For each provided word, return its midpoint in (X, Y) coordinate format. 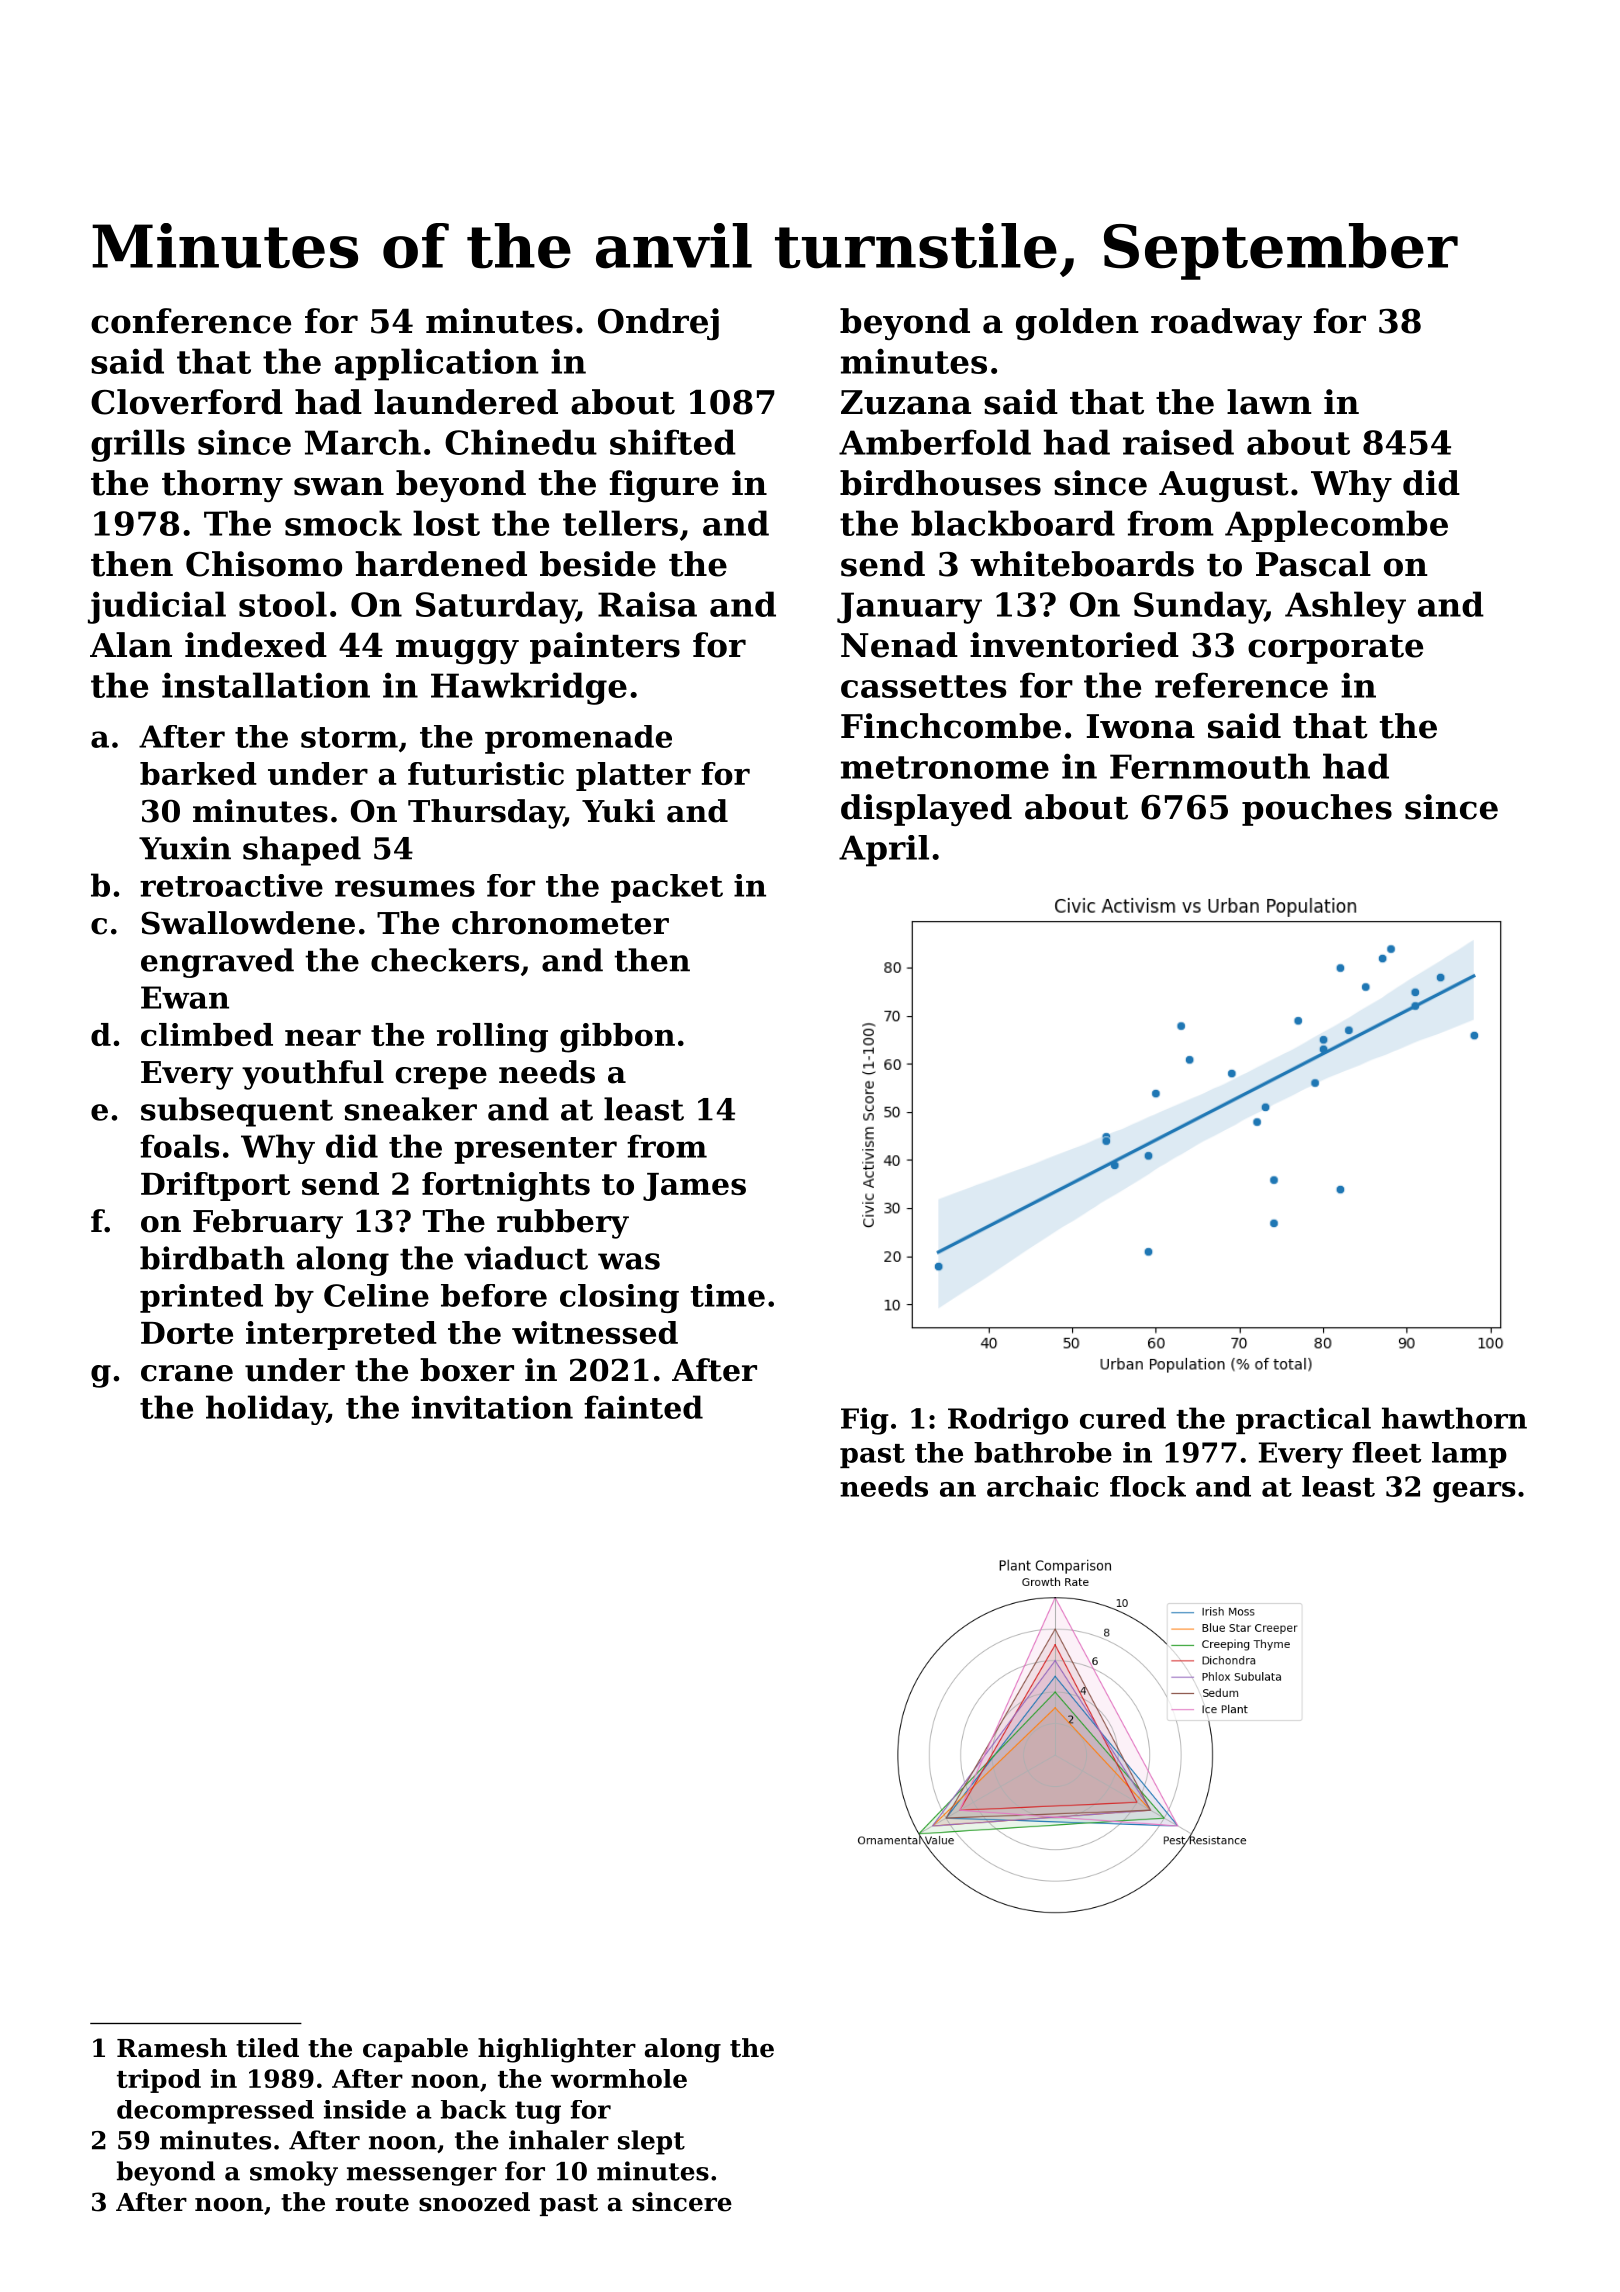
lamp (1469, 1455)
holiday (266, 1410)
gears (1474, 1492)
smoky (294, 2173)
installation (266, 685)
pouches (1317, 810)
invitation (492, 1407)
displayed (926, 810)
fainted (643, 1407)
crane (187, 1373)
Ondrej (658, 324)
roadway (1226, 324)
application (437, 364)
